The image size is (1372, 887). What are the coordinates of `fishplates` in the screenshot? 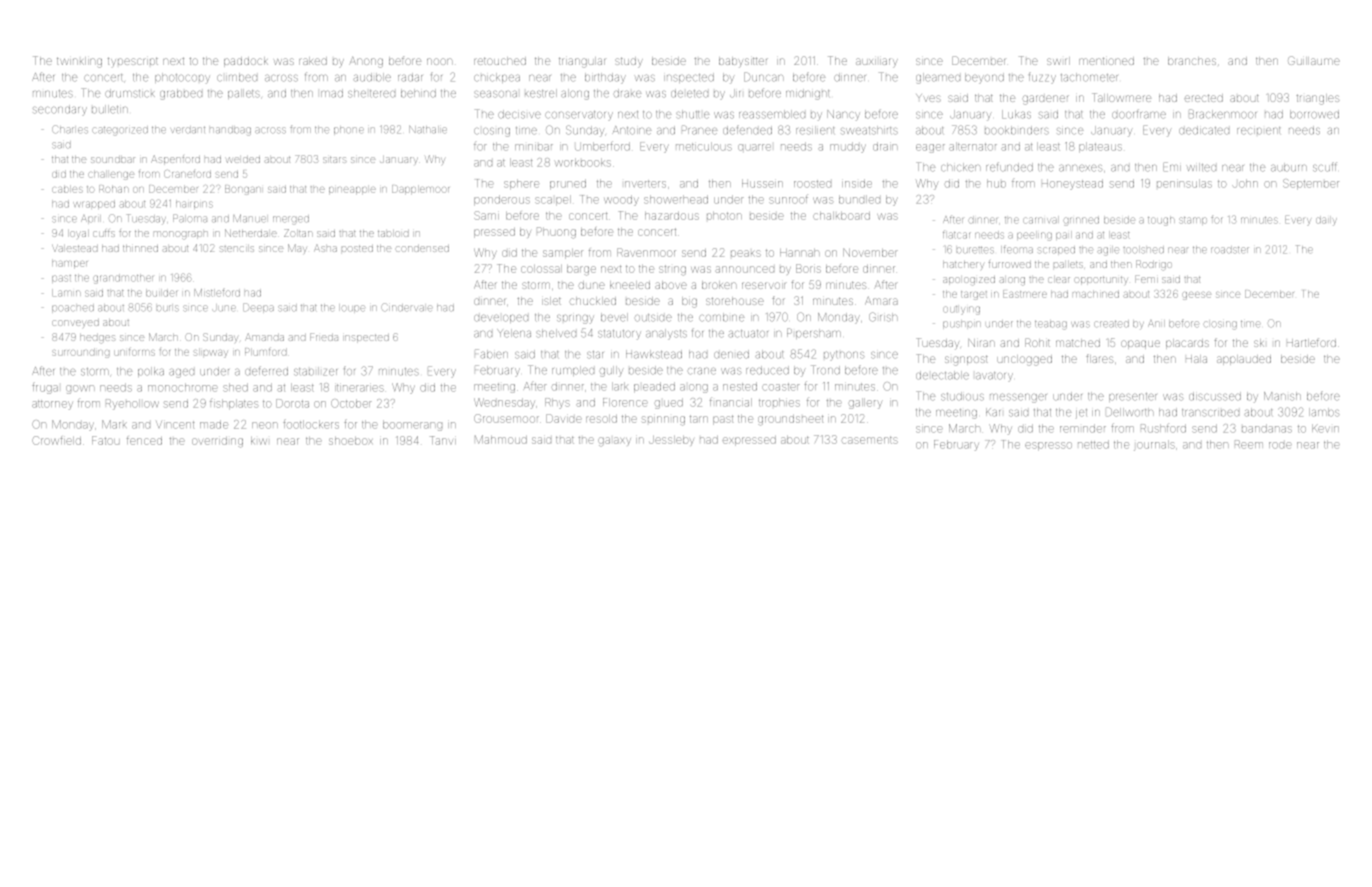 It's located at (234, 404).
